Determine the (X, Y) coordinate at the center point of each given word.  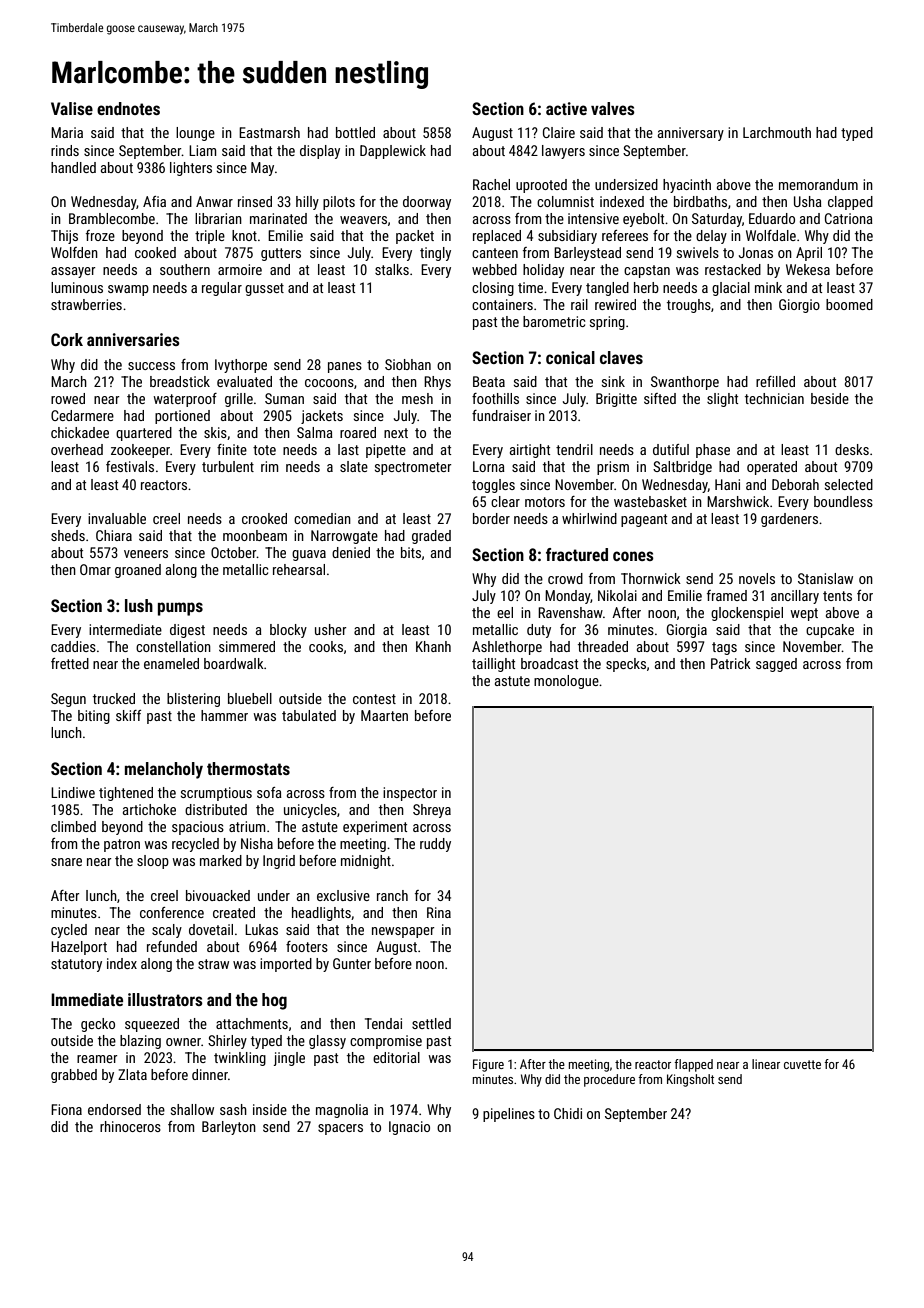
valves (613, 108)
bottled (355, 132)
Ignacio (409, 1128)
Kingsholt (690, 1080)
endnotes (128, 108)
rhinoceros (130, 1126)
